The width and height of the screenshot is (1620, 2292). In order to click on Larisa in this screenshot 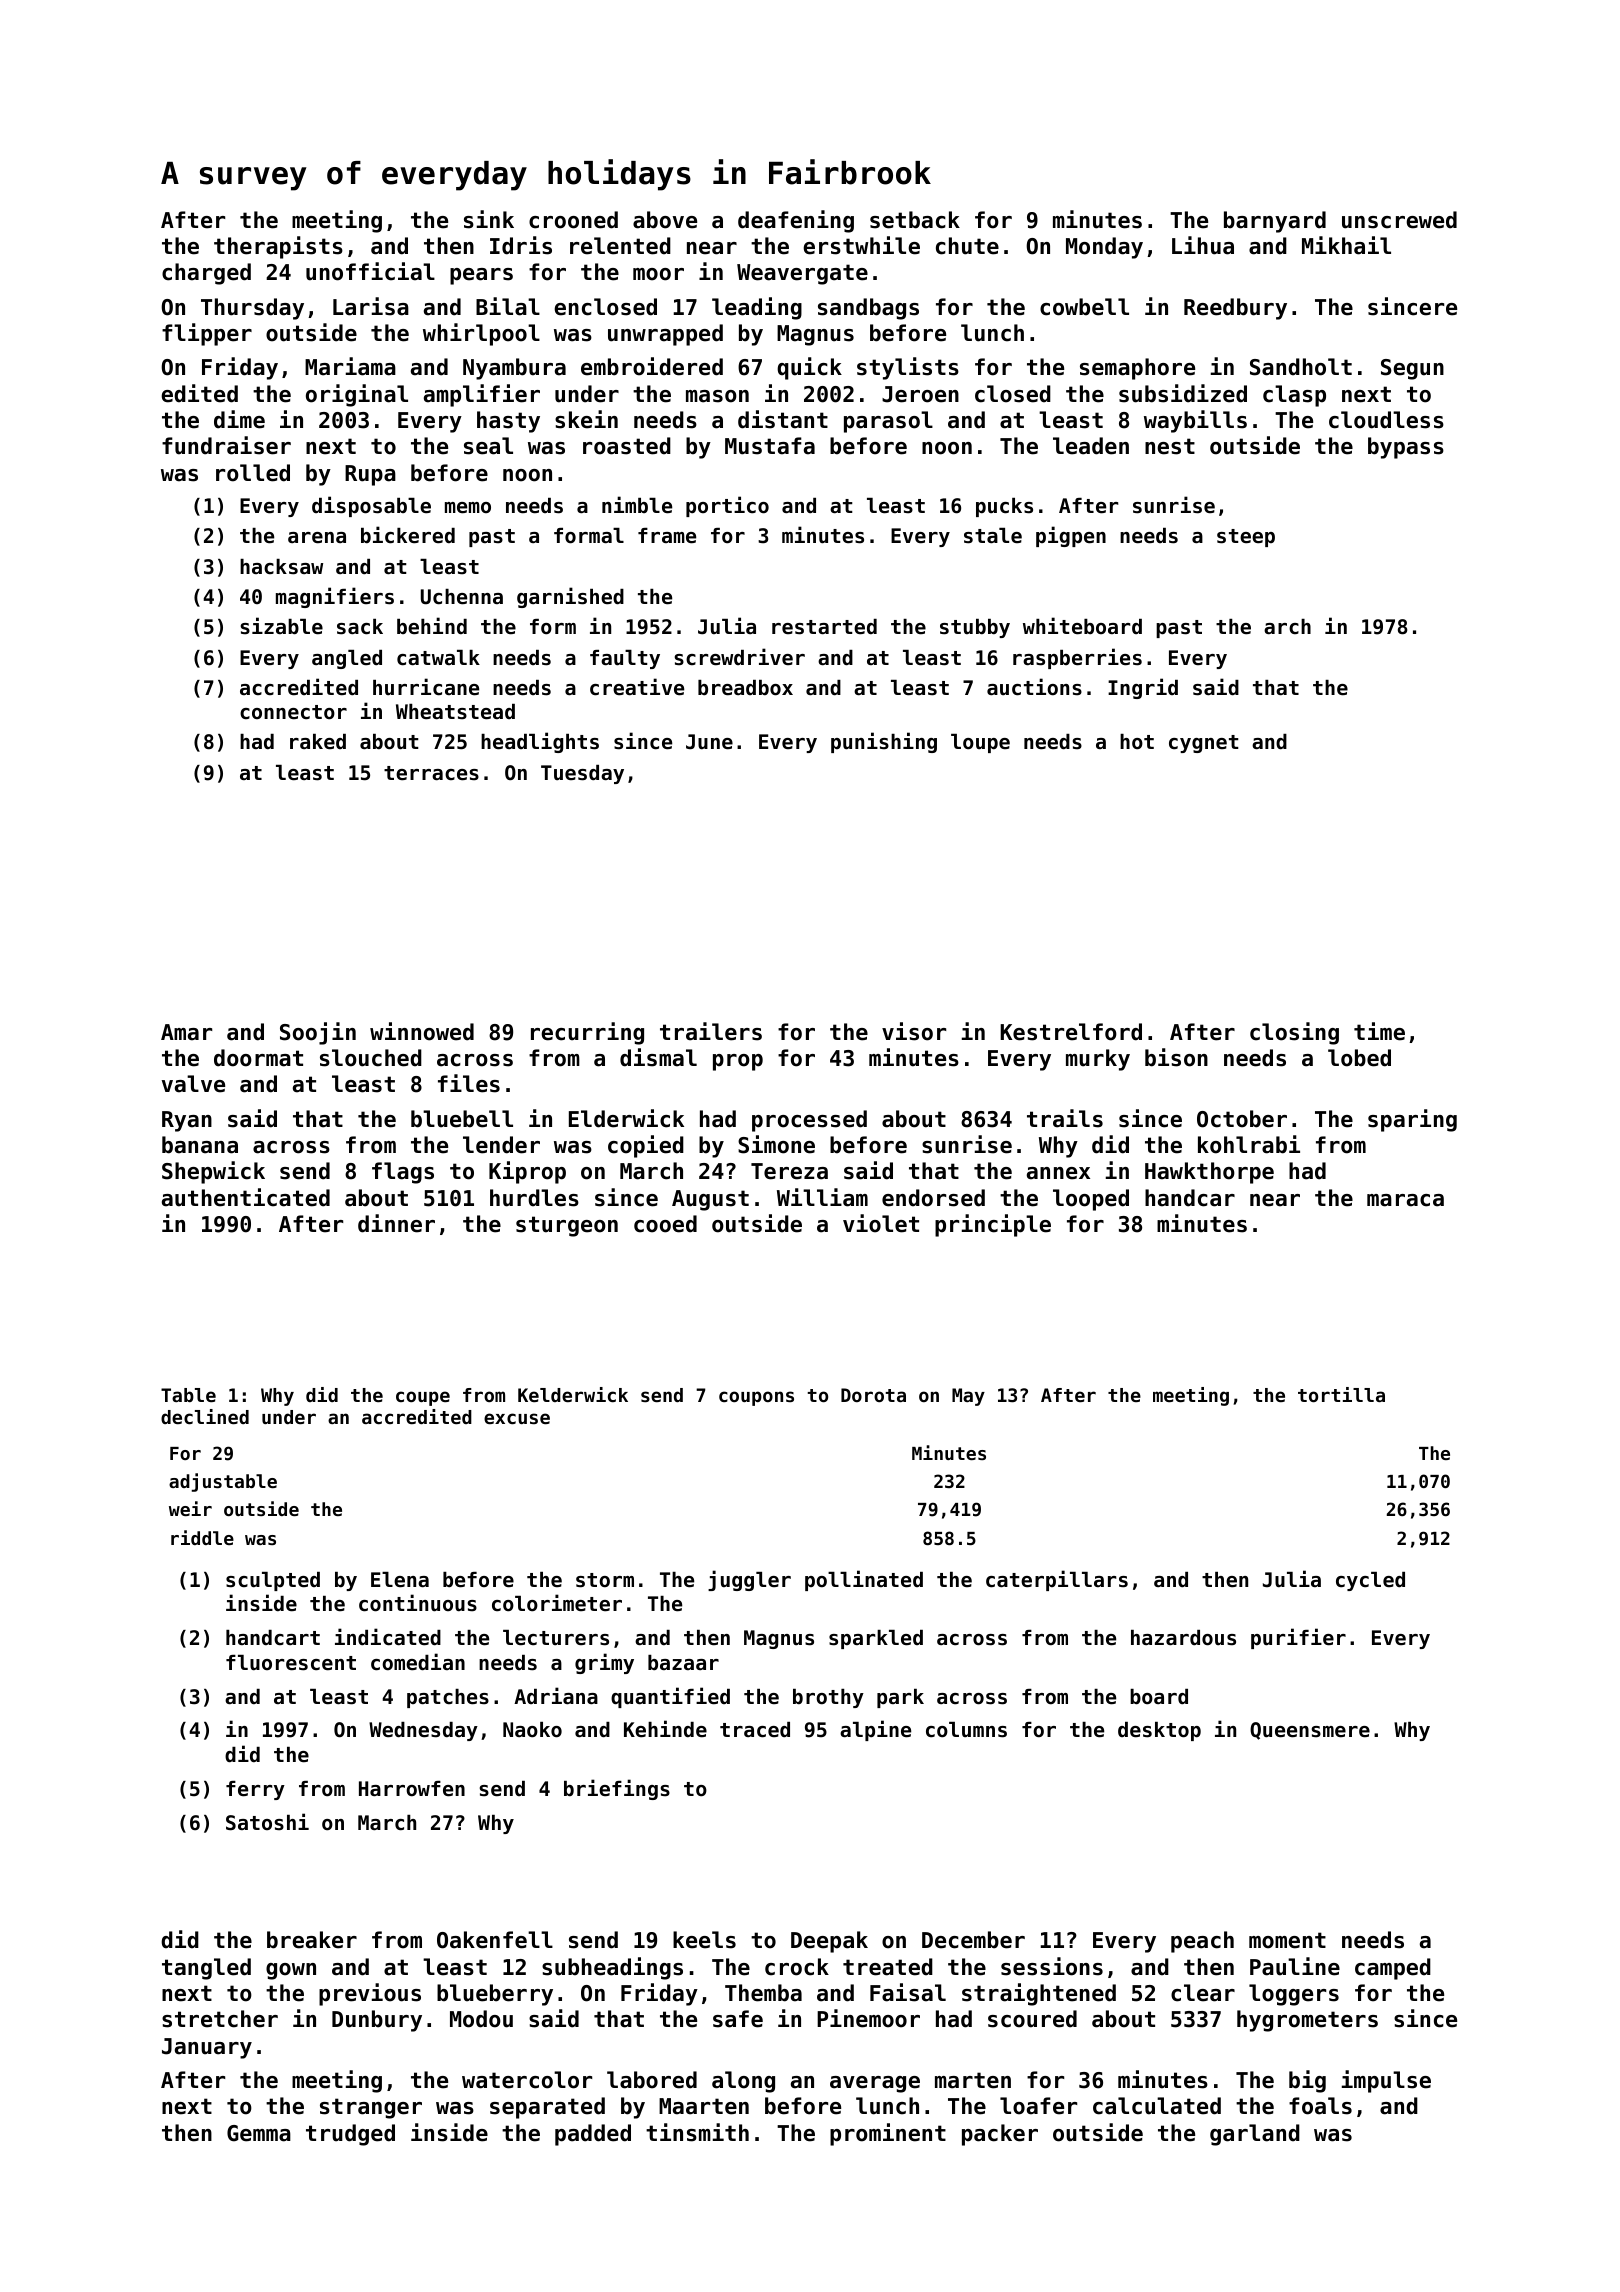, I will do `click(371, 306)`.
